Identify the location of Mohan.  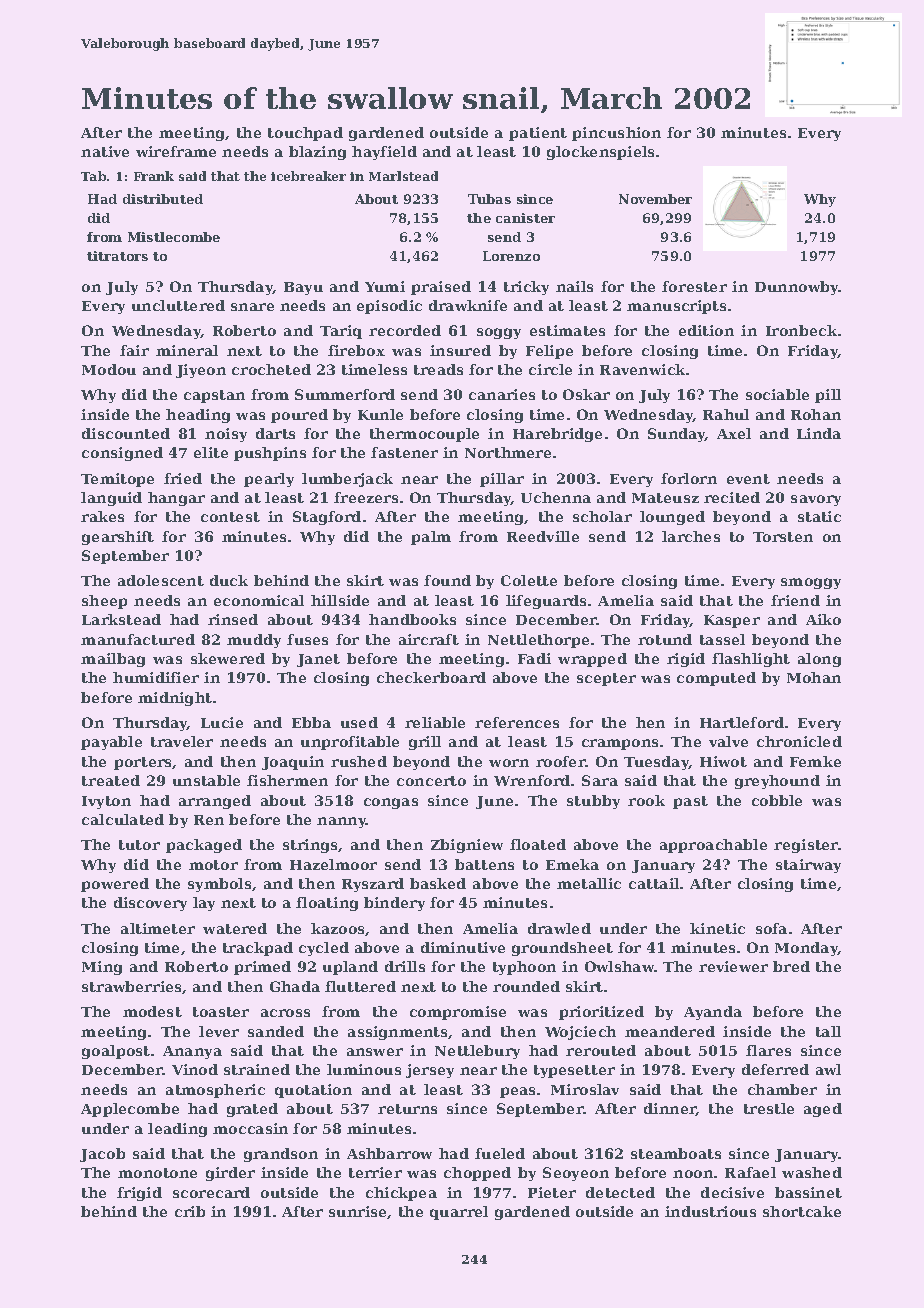
(814, 677).
